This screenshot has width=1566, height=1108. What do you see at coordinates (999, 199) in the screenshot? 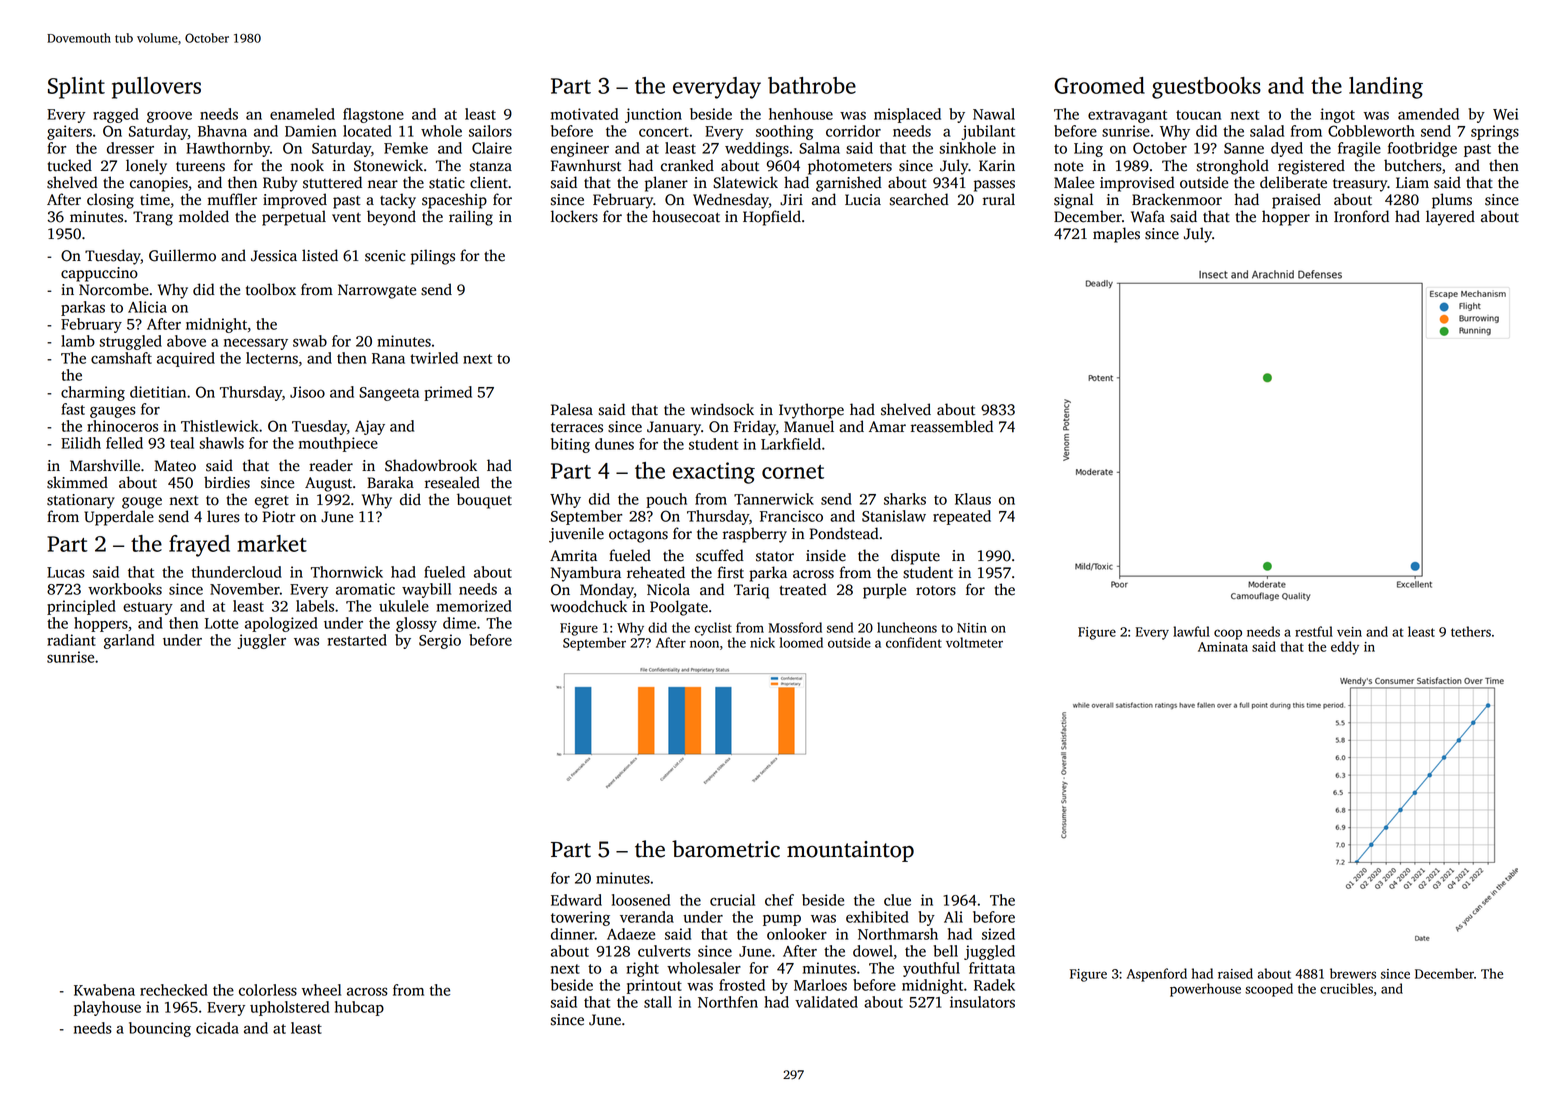
I see `rural` at bounding box center [999, 199].
